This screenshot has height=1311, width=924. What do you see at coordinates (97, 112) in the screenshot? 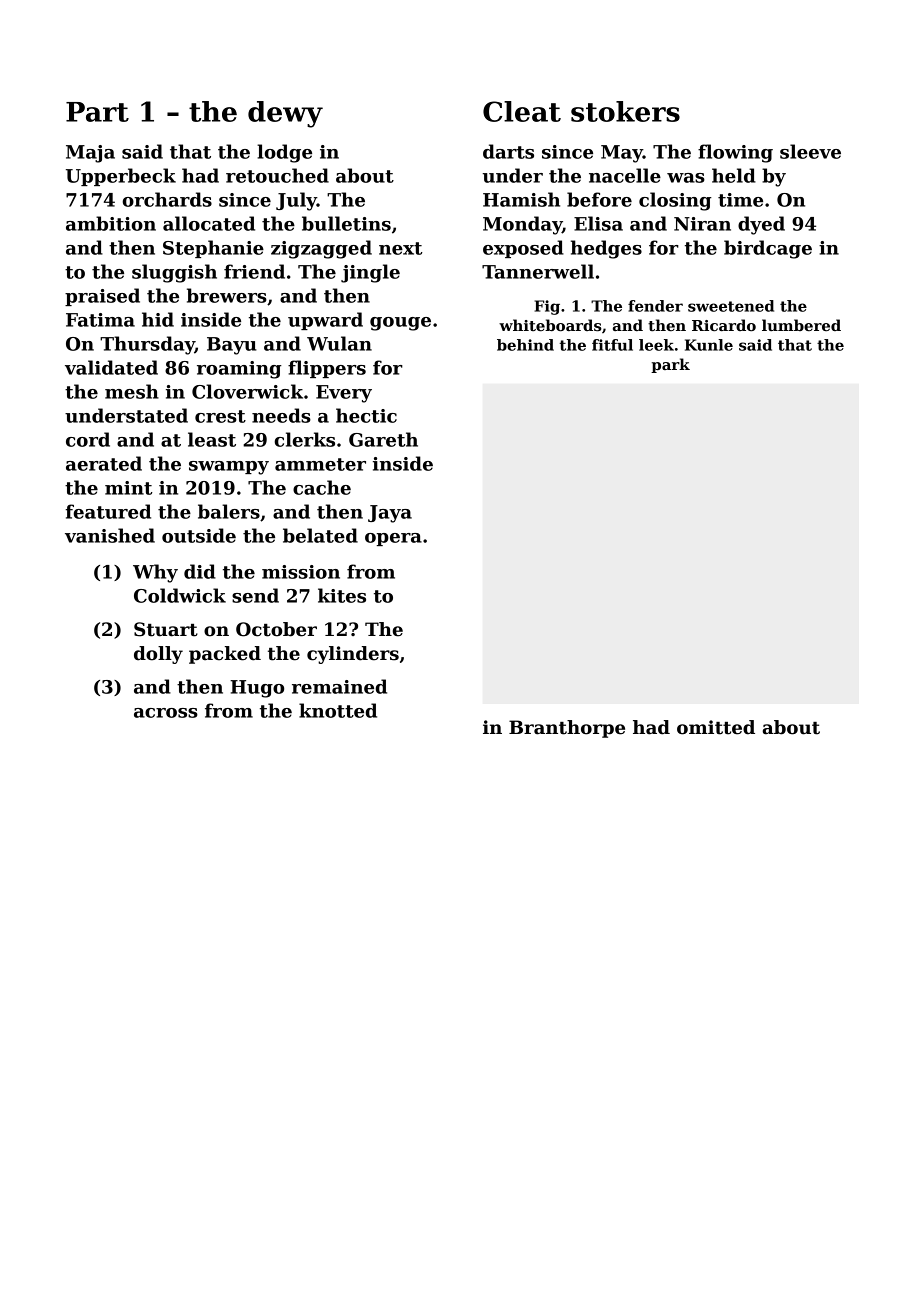
I see `Part` at bounding box center [97, 112].
